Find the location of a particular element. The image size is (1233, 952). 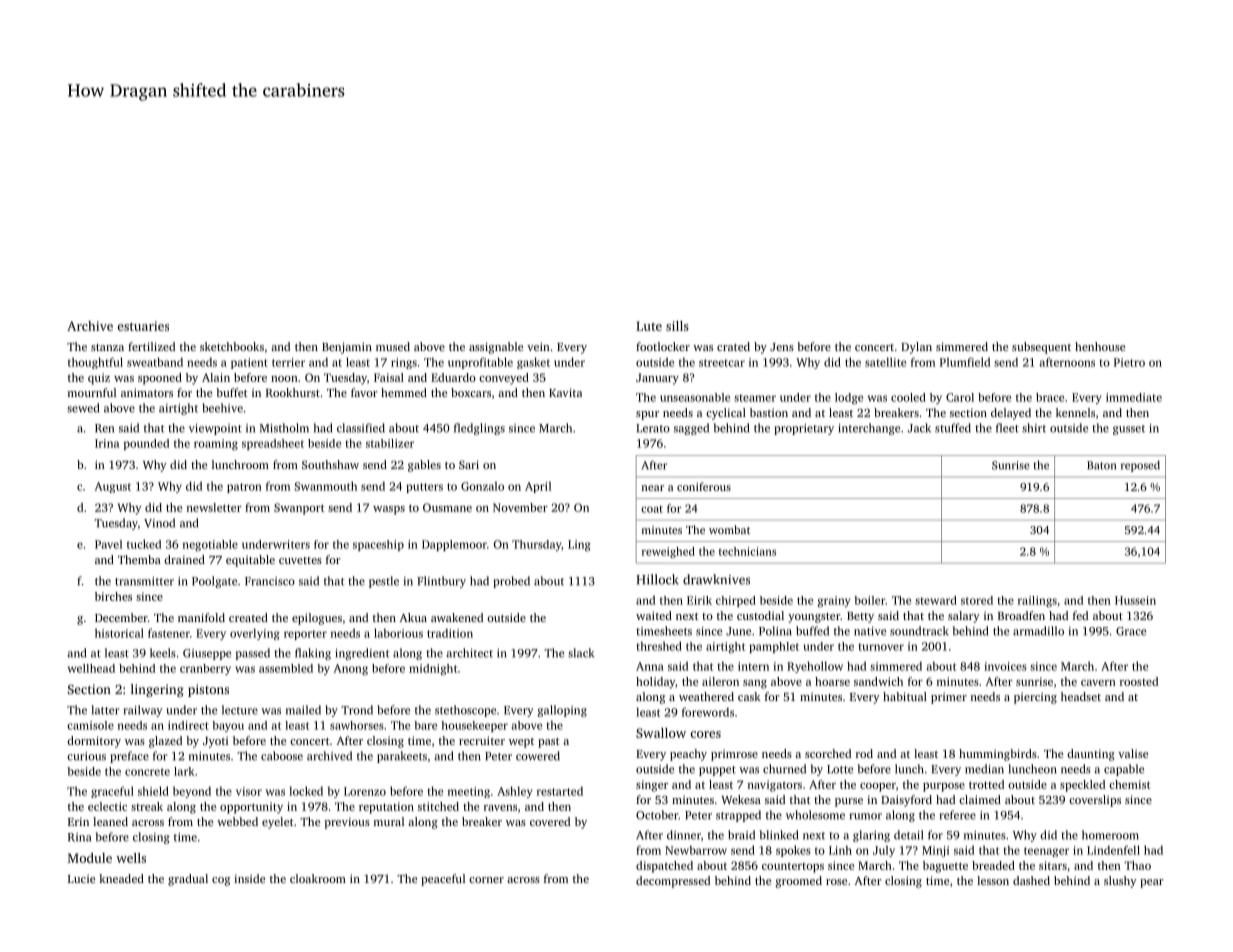

Lucie is located at coordinates (81, 878).
